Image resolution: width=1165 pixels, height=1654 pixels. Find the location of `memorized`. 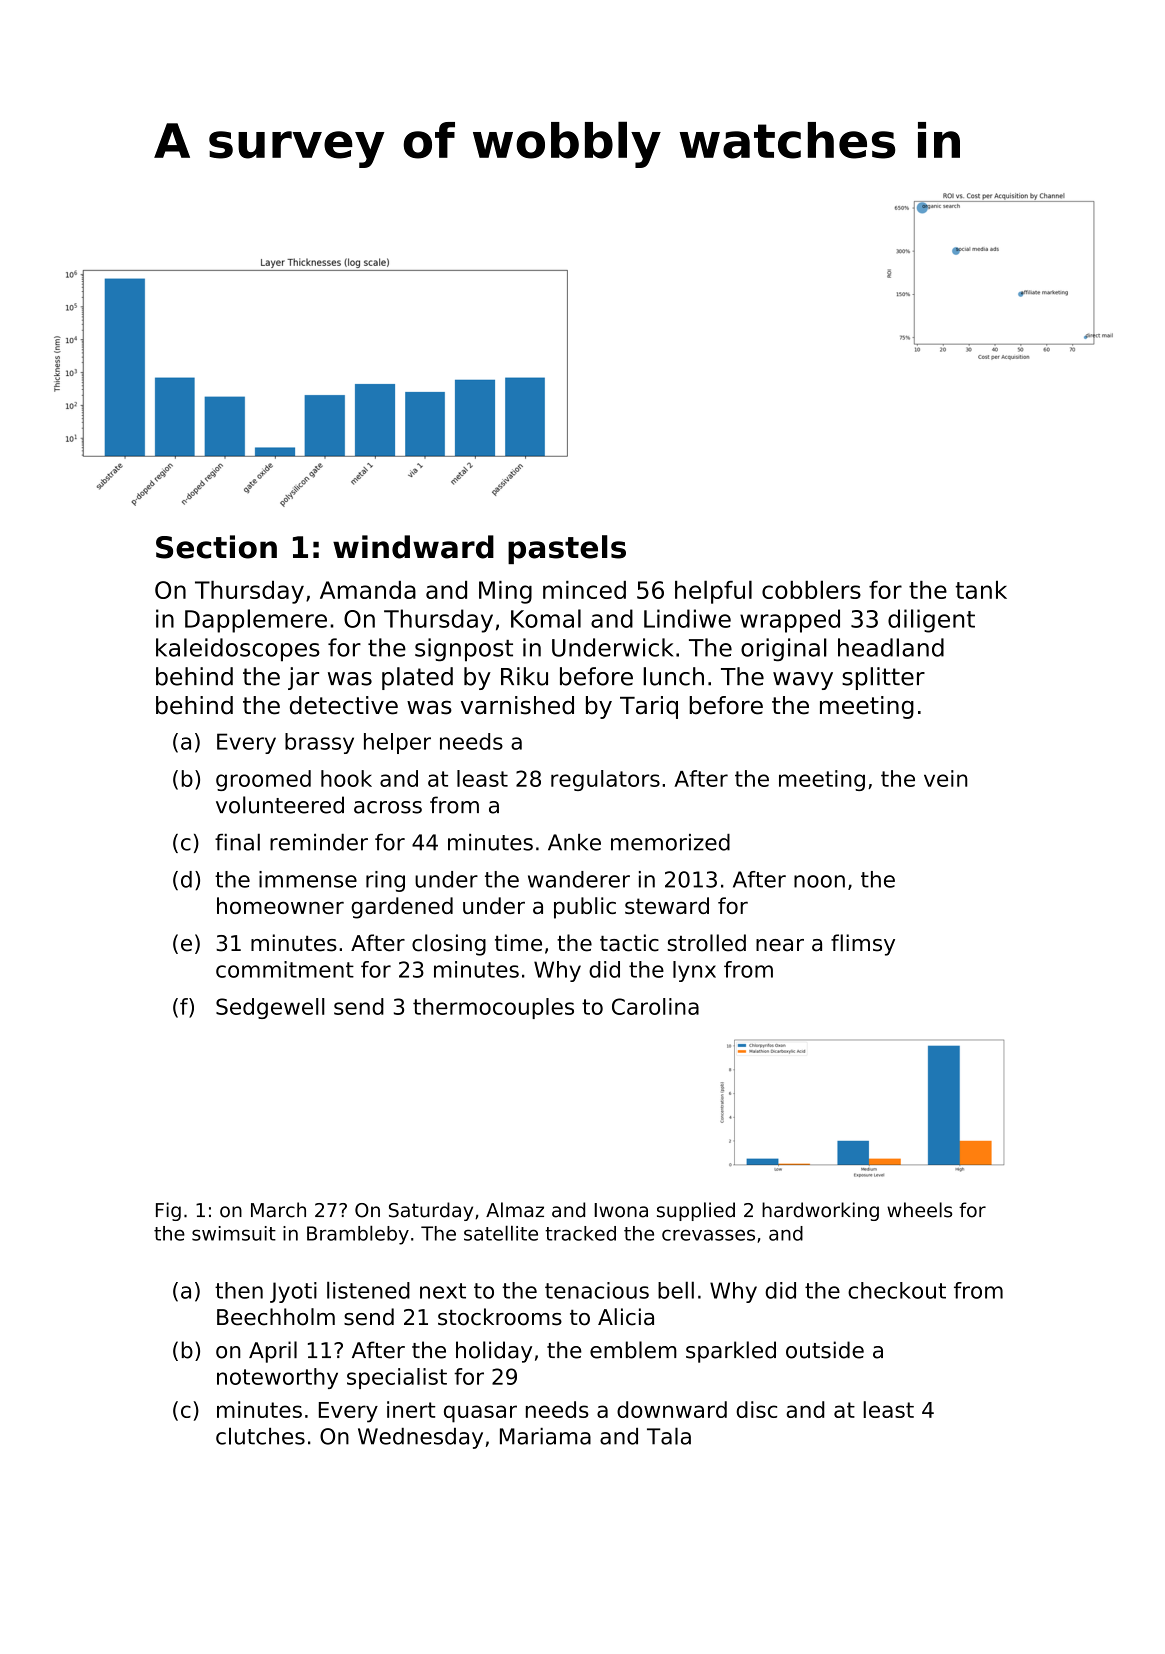

memorized is located at coordinates (670, 842).
